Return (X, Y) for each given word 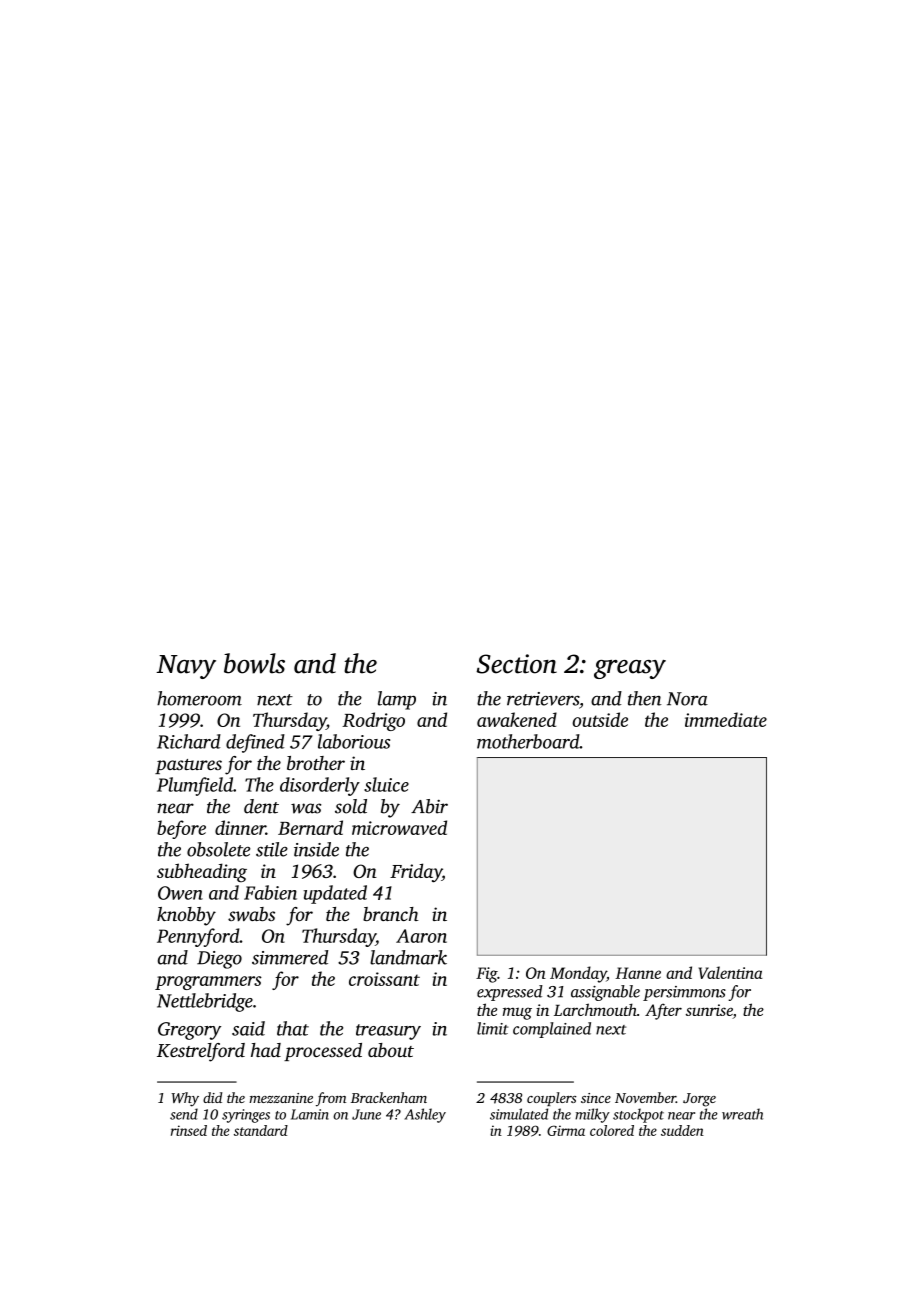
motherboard (528, 741)
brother (316, 763)
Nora (687, 699)
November (645, 1097)
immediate (726, 719)
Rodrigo (373, 721)
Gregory (189, 1031)
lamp (397, 700)
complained (552, 1030)
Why (185, 1099)
